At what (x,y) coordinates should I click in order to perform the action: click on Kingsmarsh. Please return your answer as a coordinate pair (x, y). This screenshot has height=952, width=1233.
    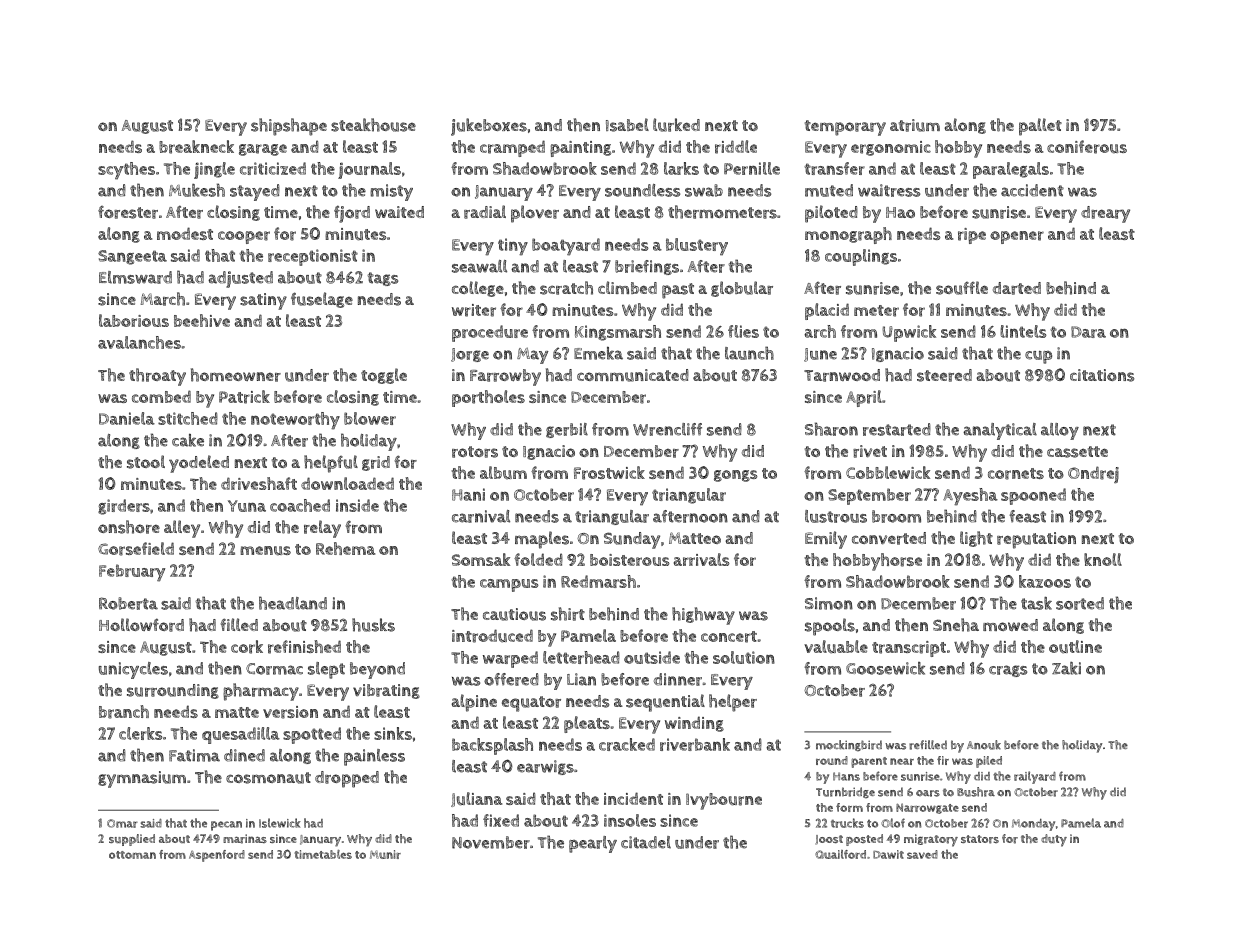
    Looking at the image, I should click on (618, 333).
